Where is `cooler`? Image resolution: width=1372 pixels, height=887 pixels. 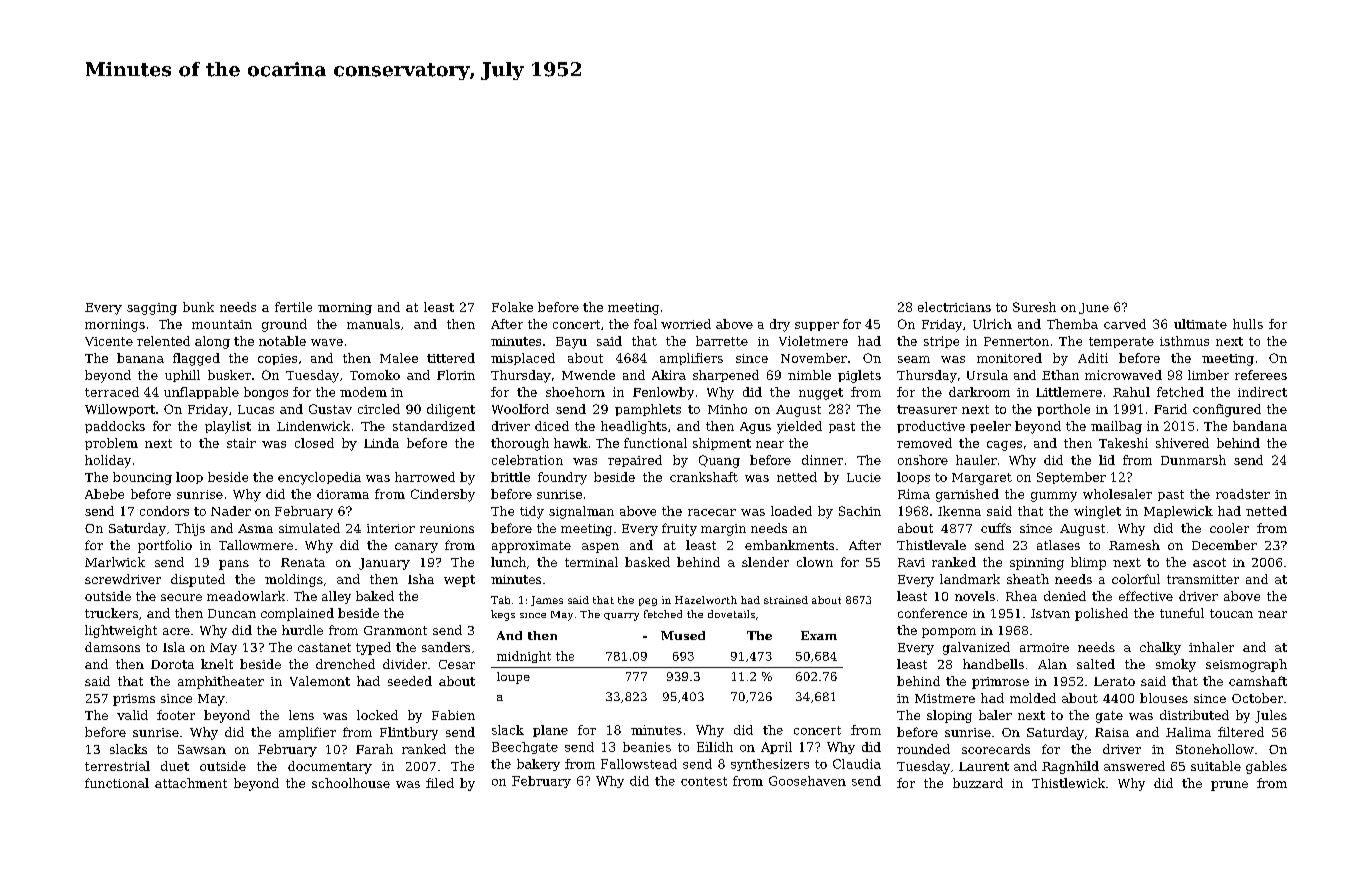
cooler is located at coordinates (1229, 528).
